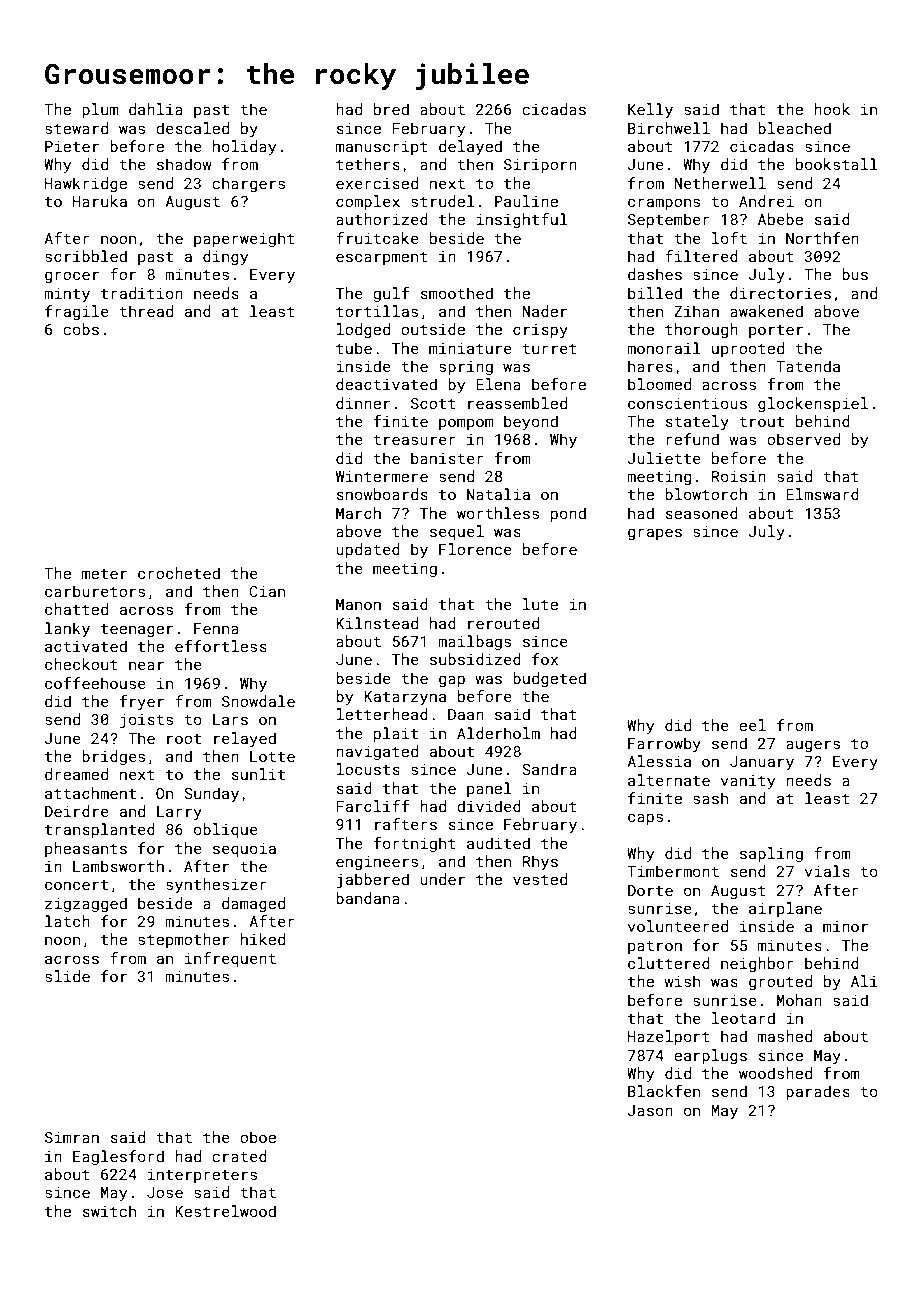  Describe the element at coordinates (230, 959) in the document. I see `infrequent` at that location.
